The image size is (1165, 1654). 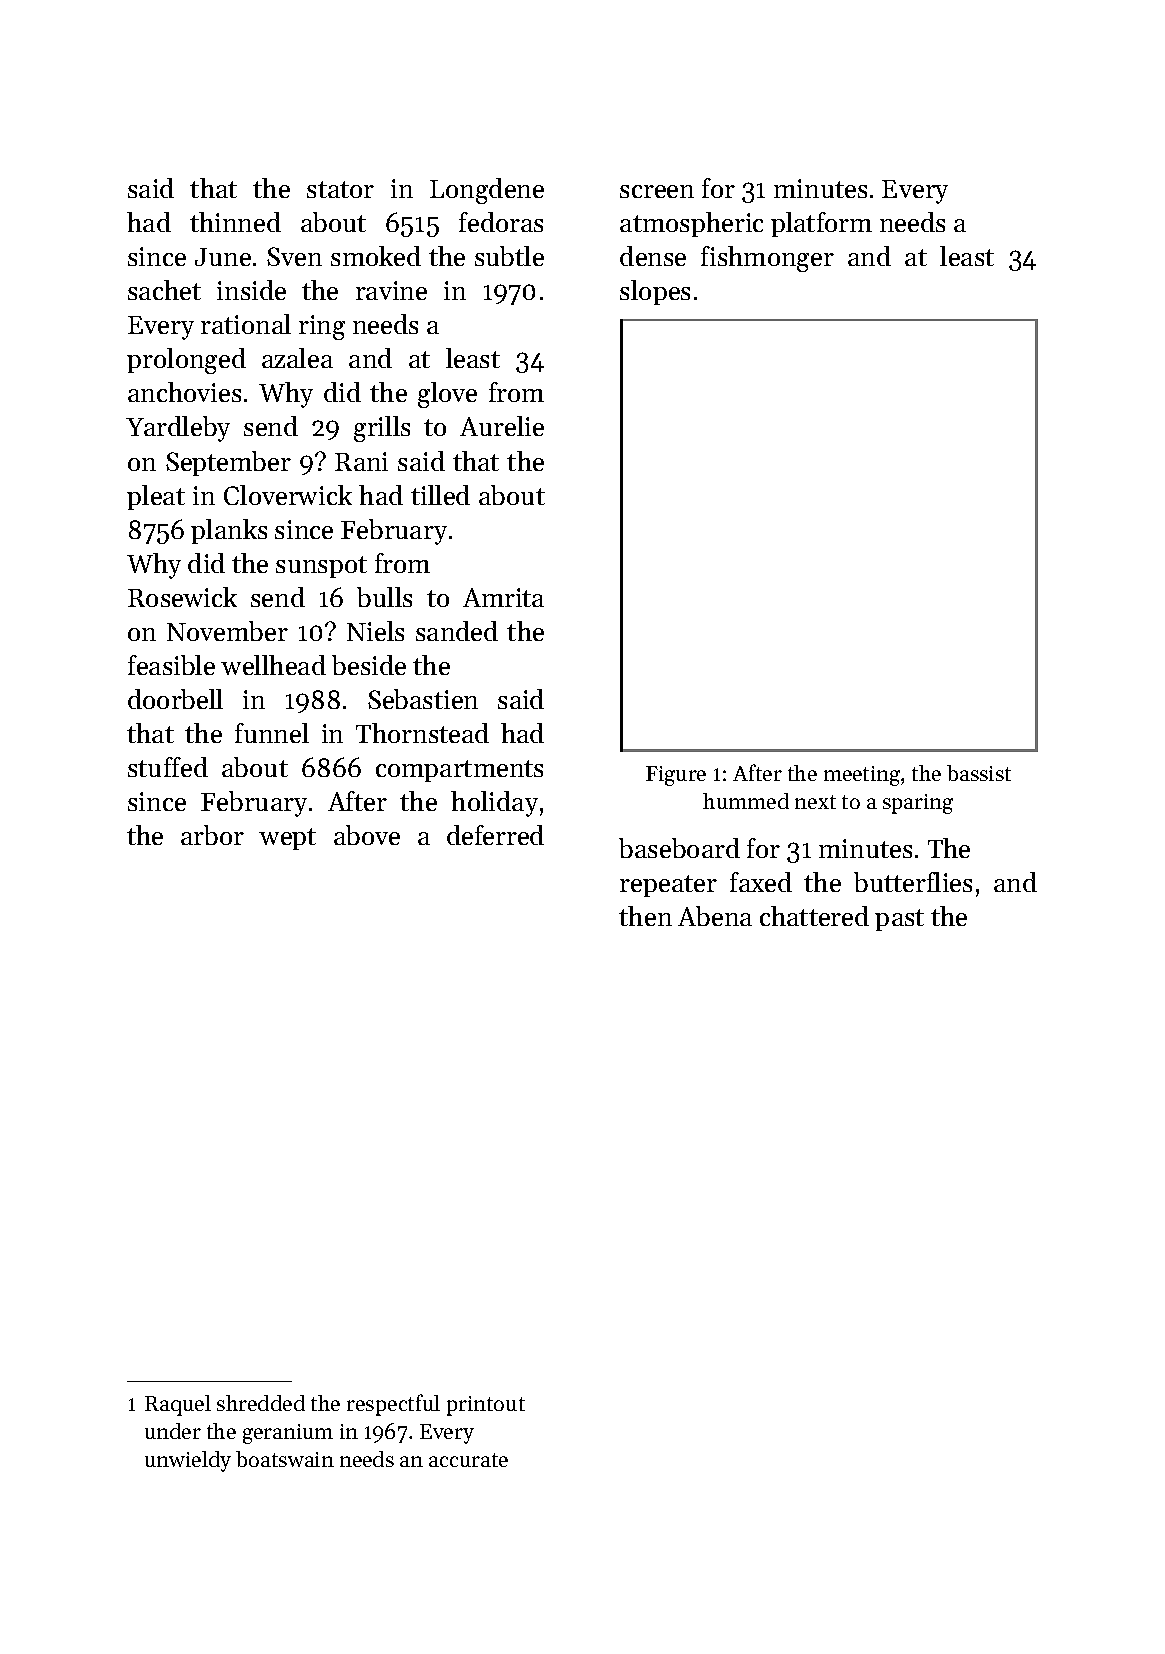 What do you see at coordinates (821, 224) in the document?
I see `platform` at bounding box center [821, 224].
